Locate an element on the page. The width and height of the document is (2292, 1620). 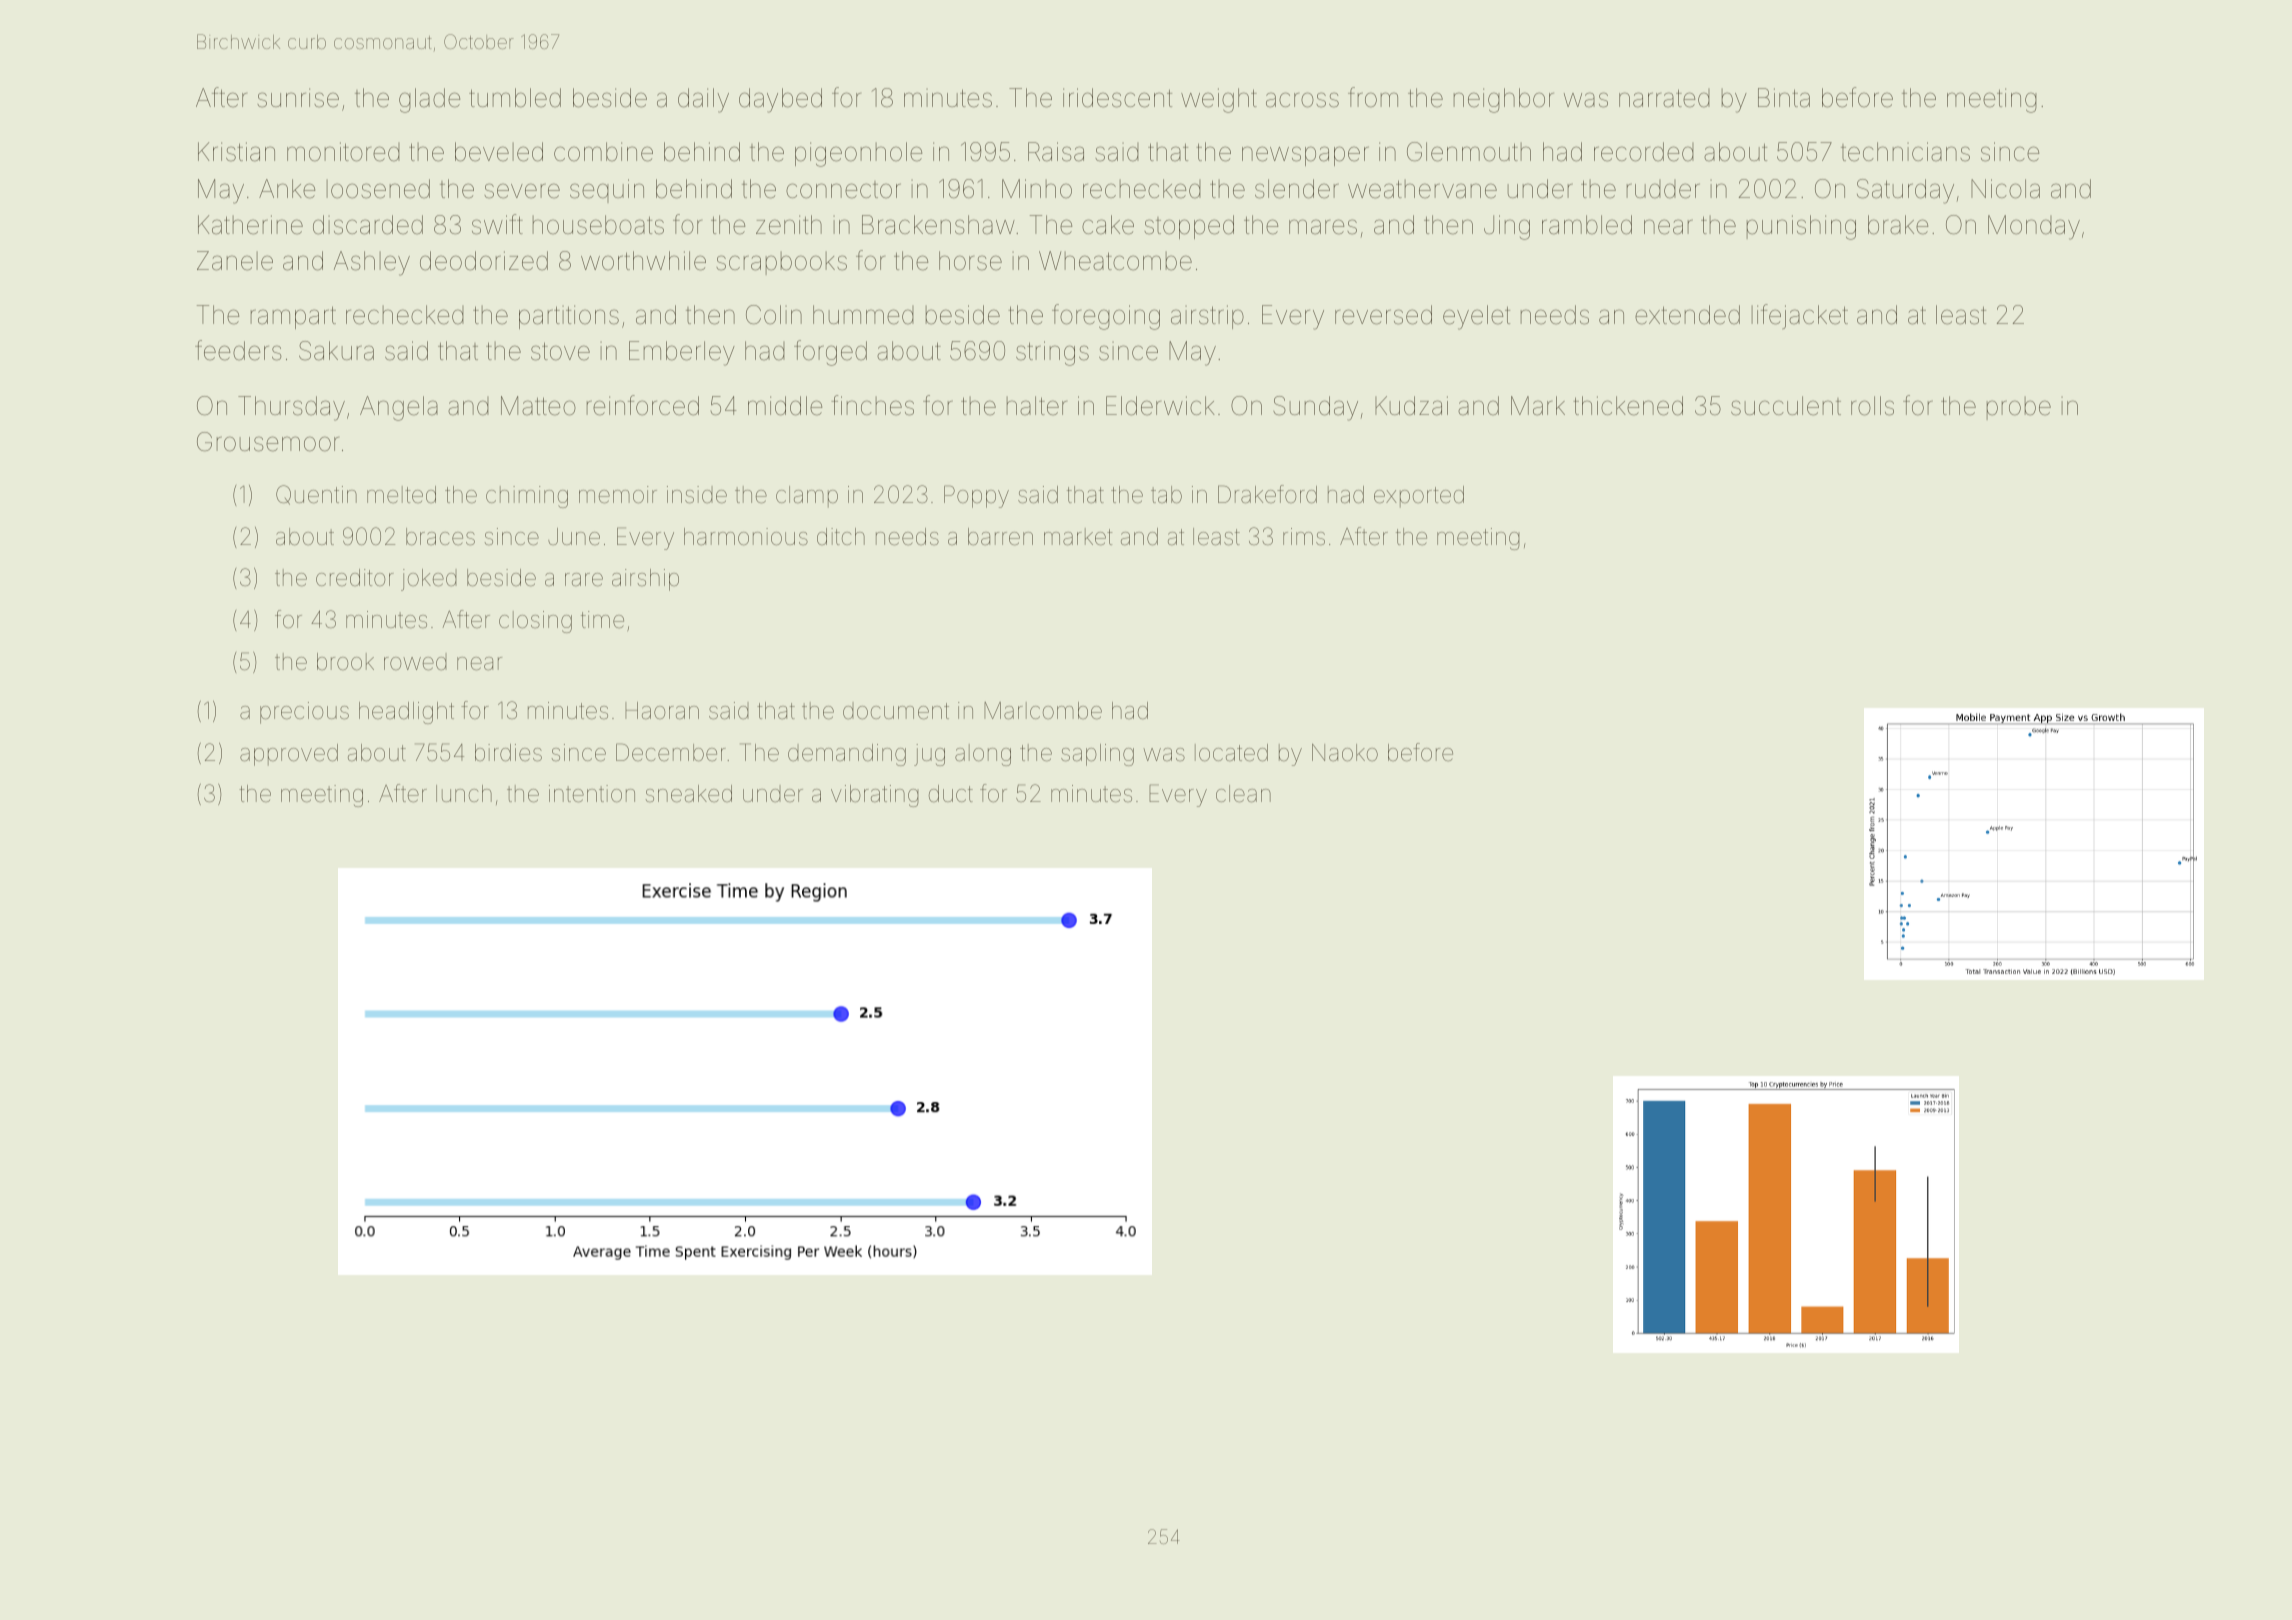
rims is located at coordinates (1304, 537).
